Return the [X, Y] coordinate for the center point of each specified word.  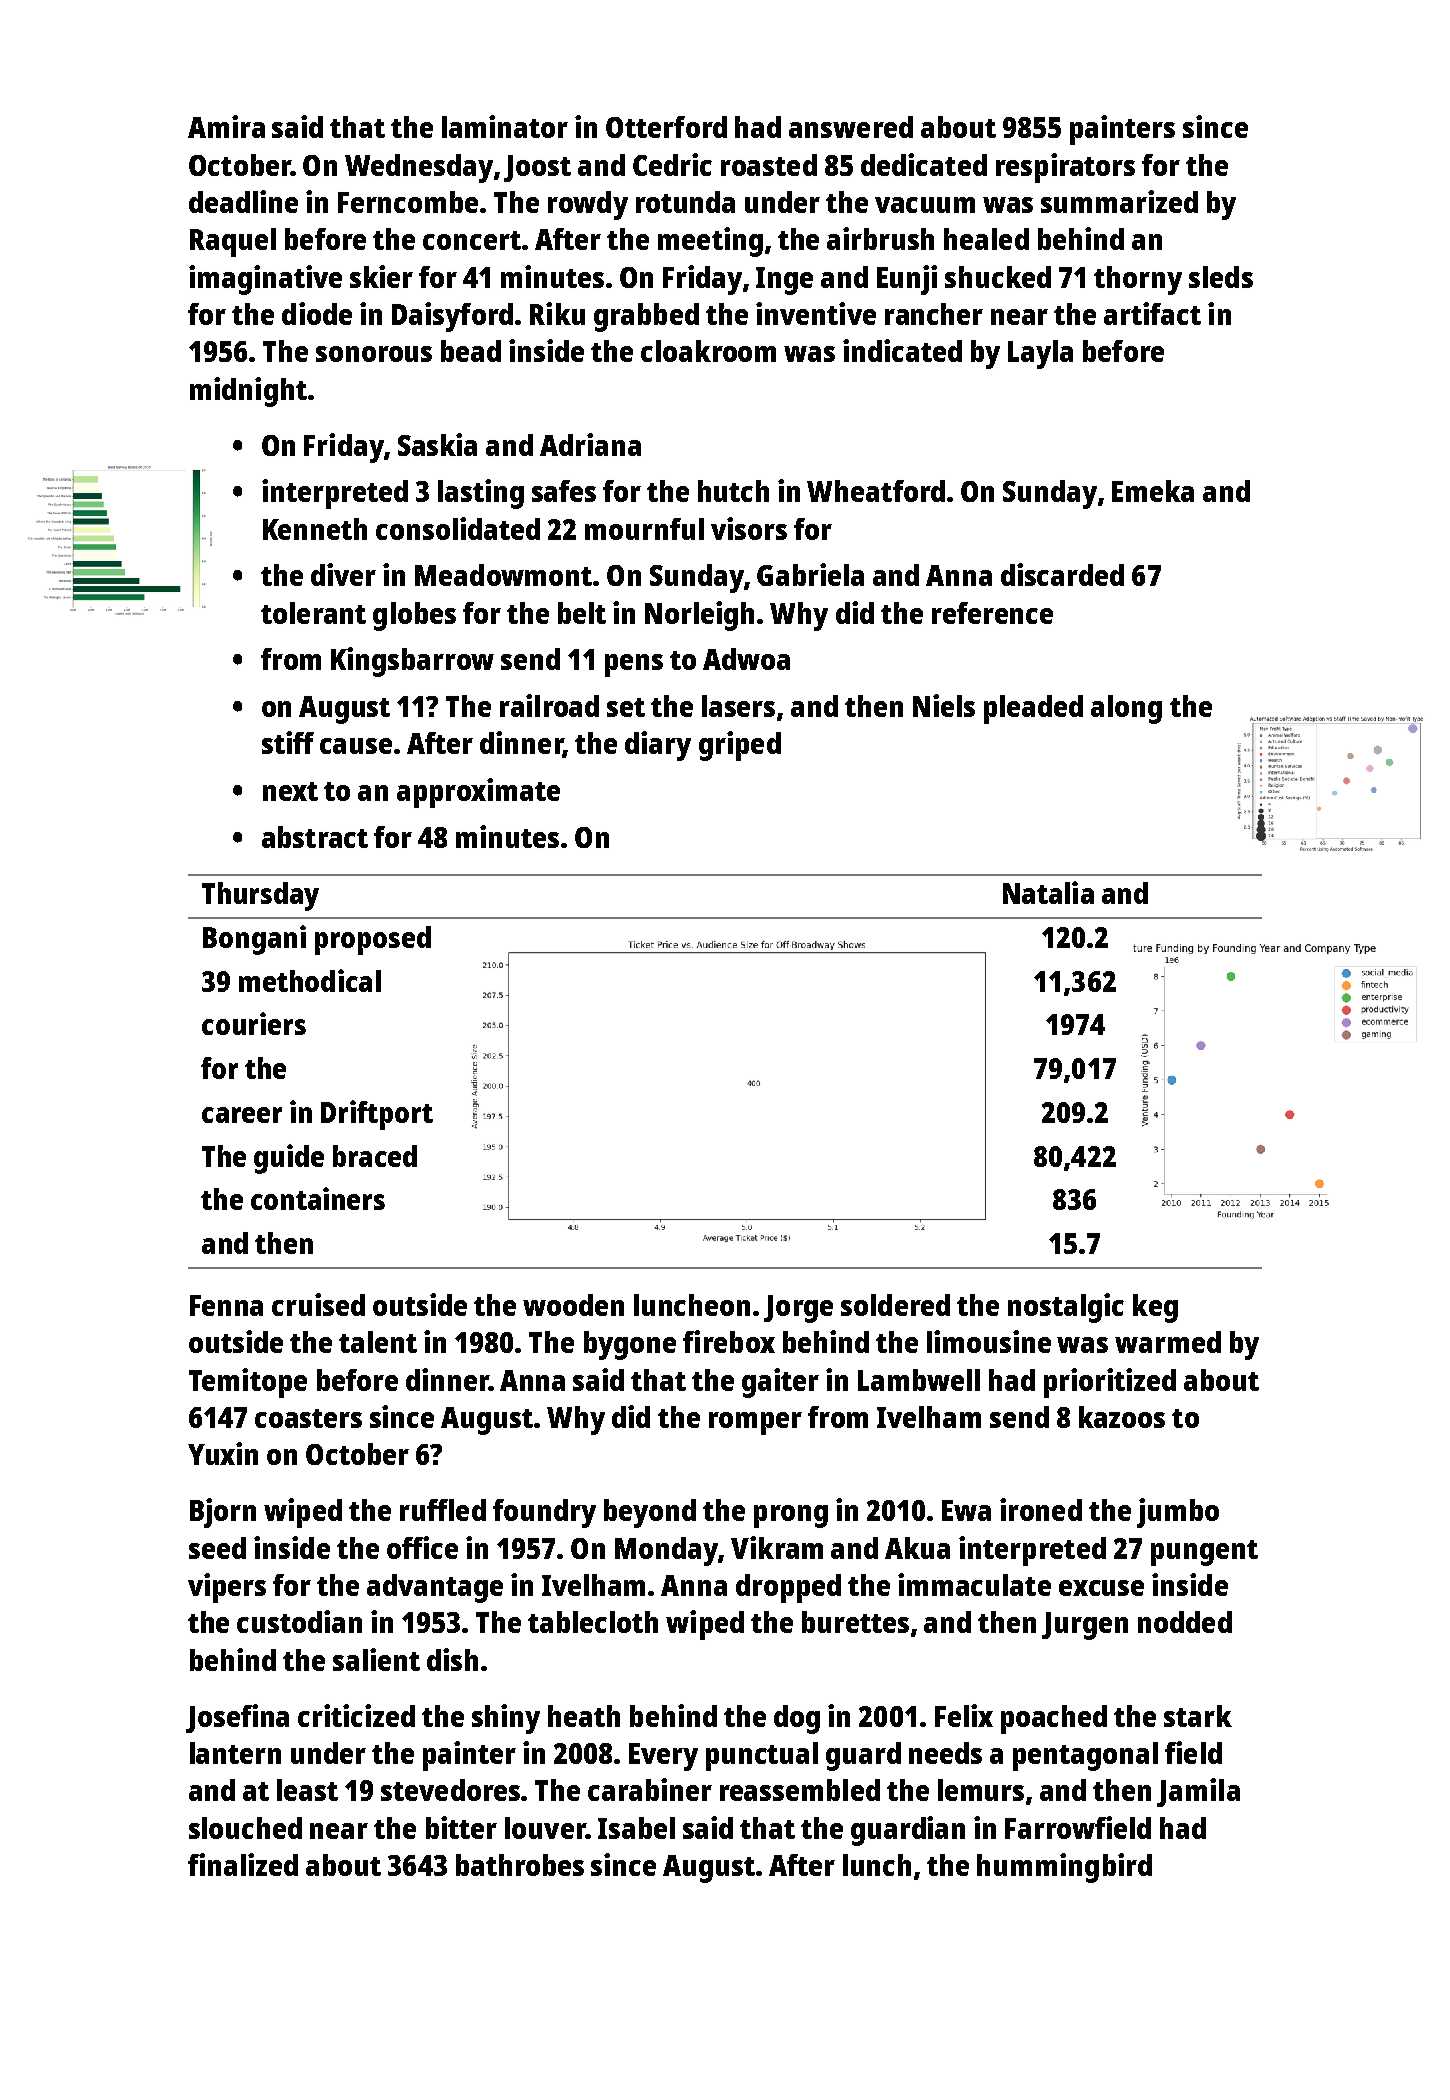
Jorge [798, 1309]
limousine [989, 1341]
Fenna [226, 1305]
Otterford [666, 127]
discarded [1062, 574]
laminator [505, 126]
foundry [544, 1513]
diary [658, 746]
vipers [227, 1588]
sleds [1221, 277]
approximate [478, 793]
